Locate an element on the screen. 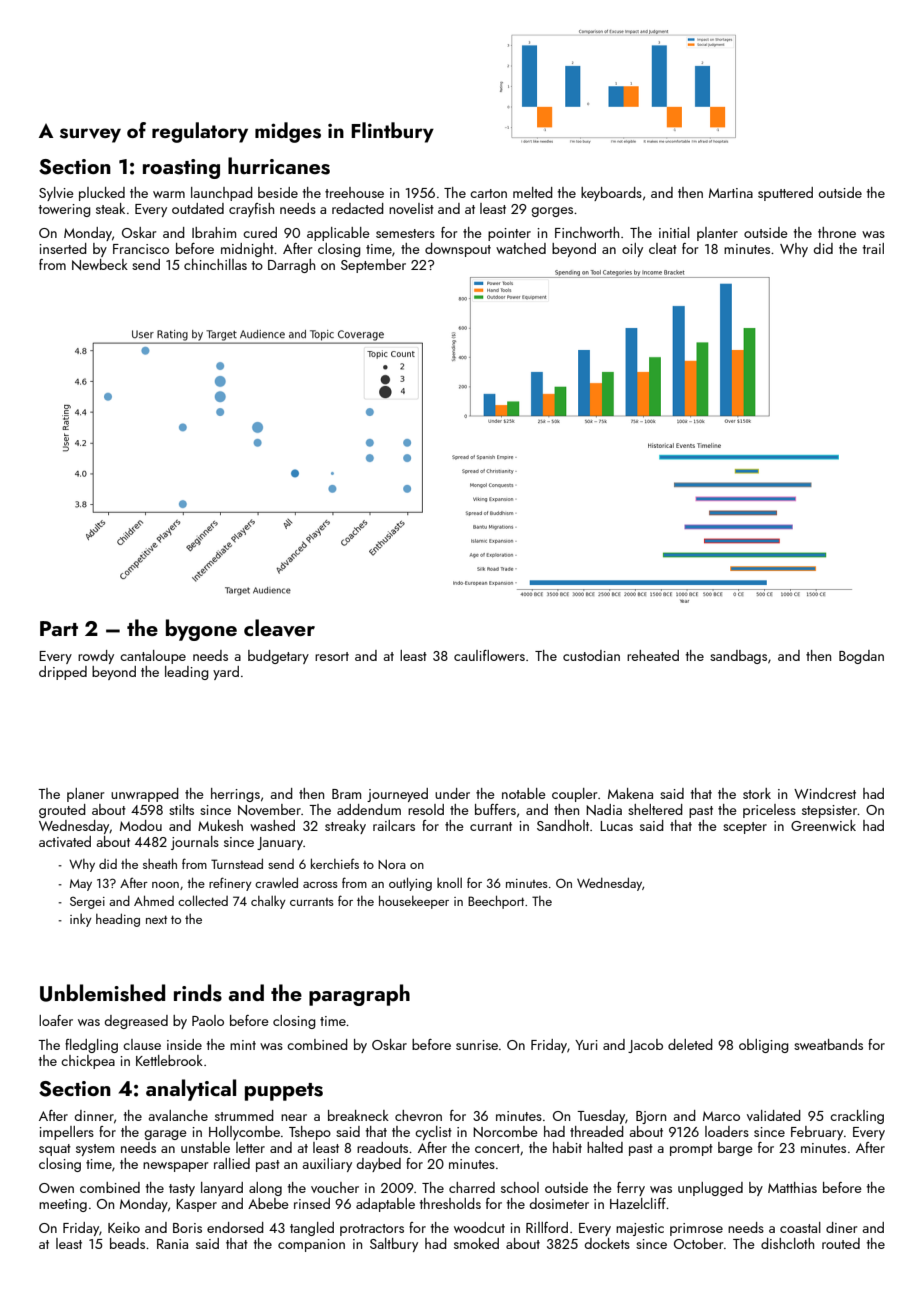 The height and width of the screenshot is (1308, 924). hurricanes is located at coordinates (279, 166).
